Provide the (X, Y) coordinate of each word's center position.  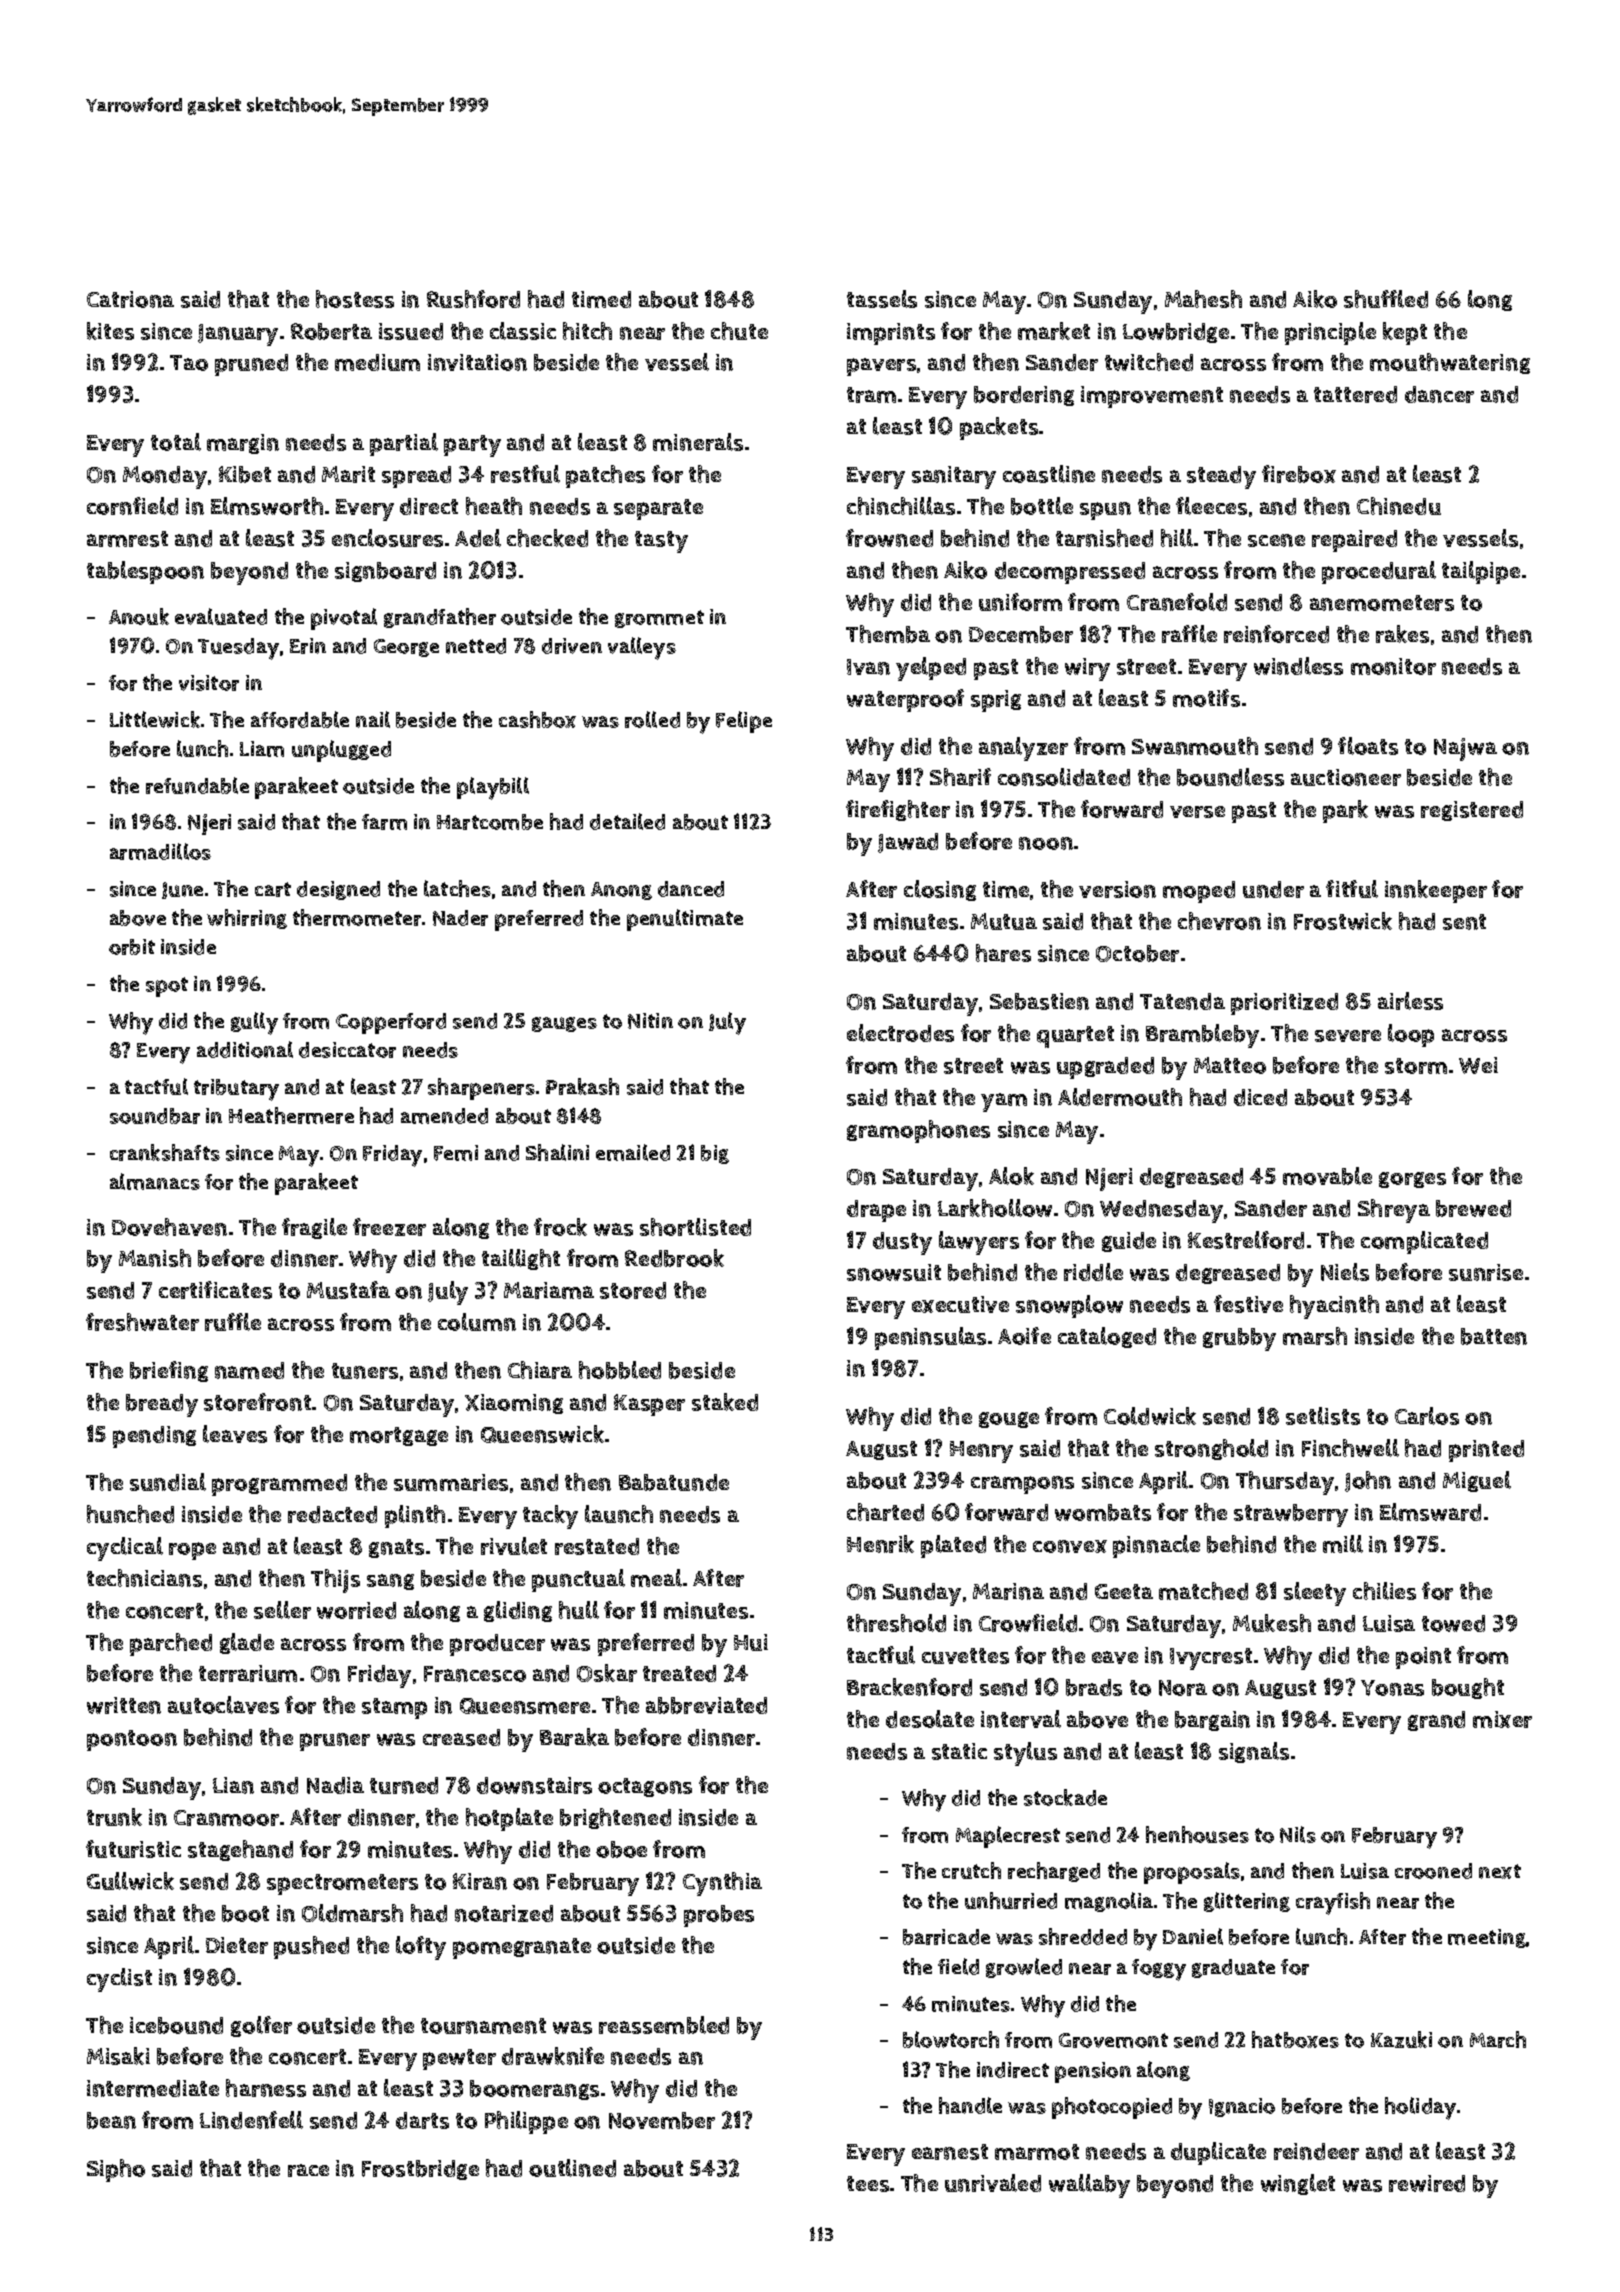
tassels (882, 299)
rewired (1427, 2183)
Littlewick (155, 719)
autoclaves (223, 1705)
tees (868, 2184)
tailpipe (1481, 572)
